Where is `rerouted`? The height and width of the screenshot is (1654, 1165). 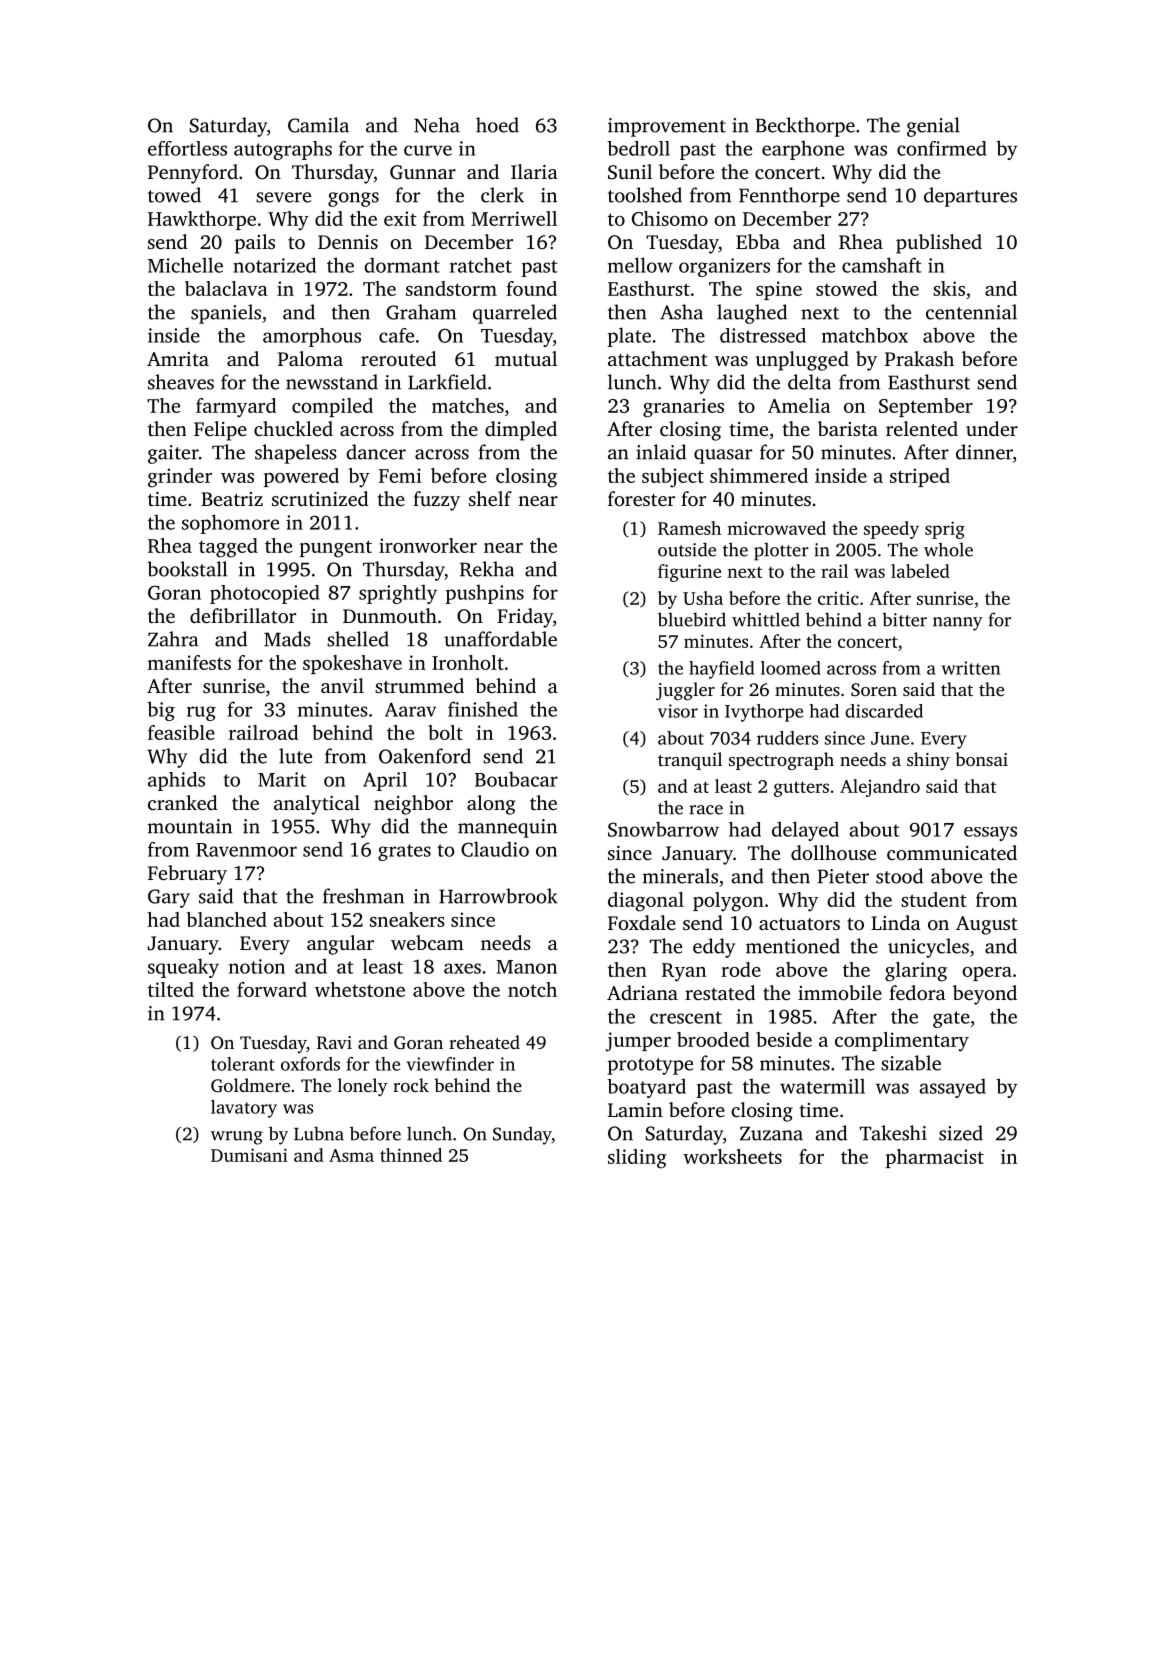
rerouted is located at coordinates (398, 358).
